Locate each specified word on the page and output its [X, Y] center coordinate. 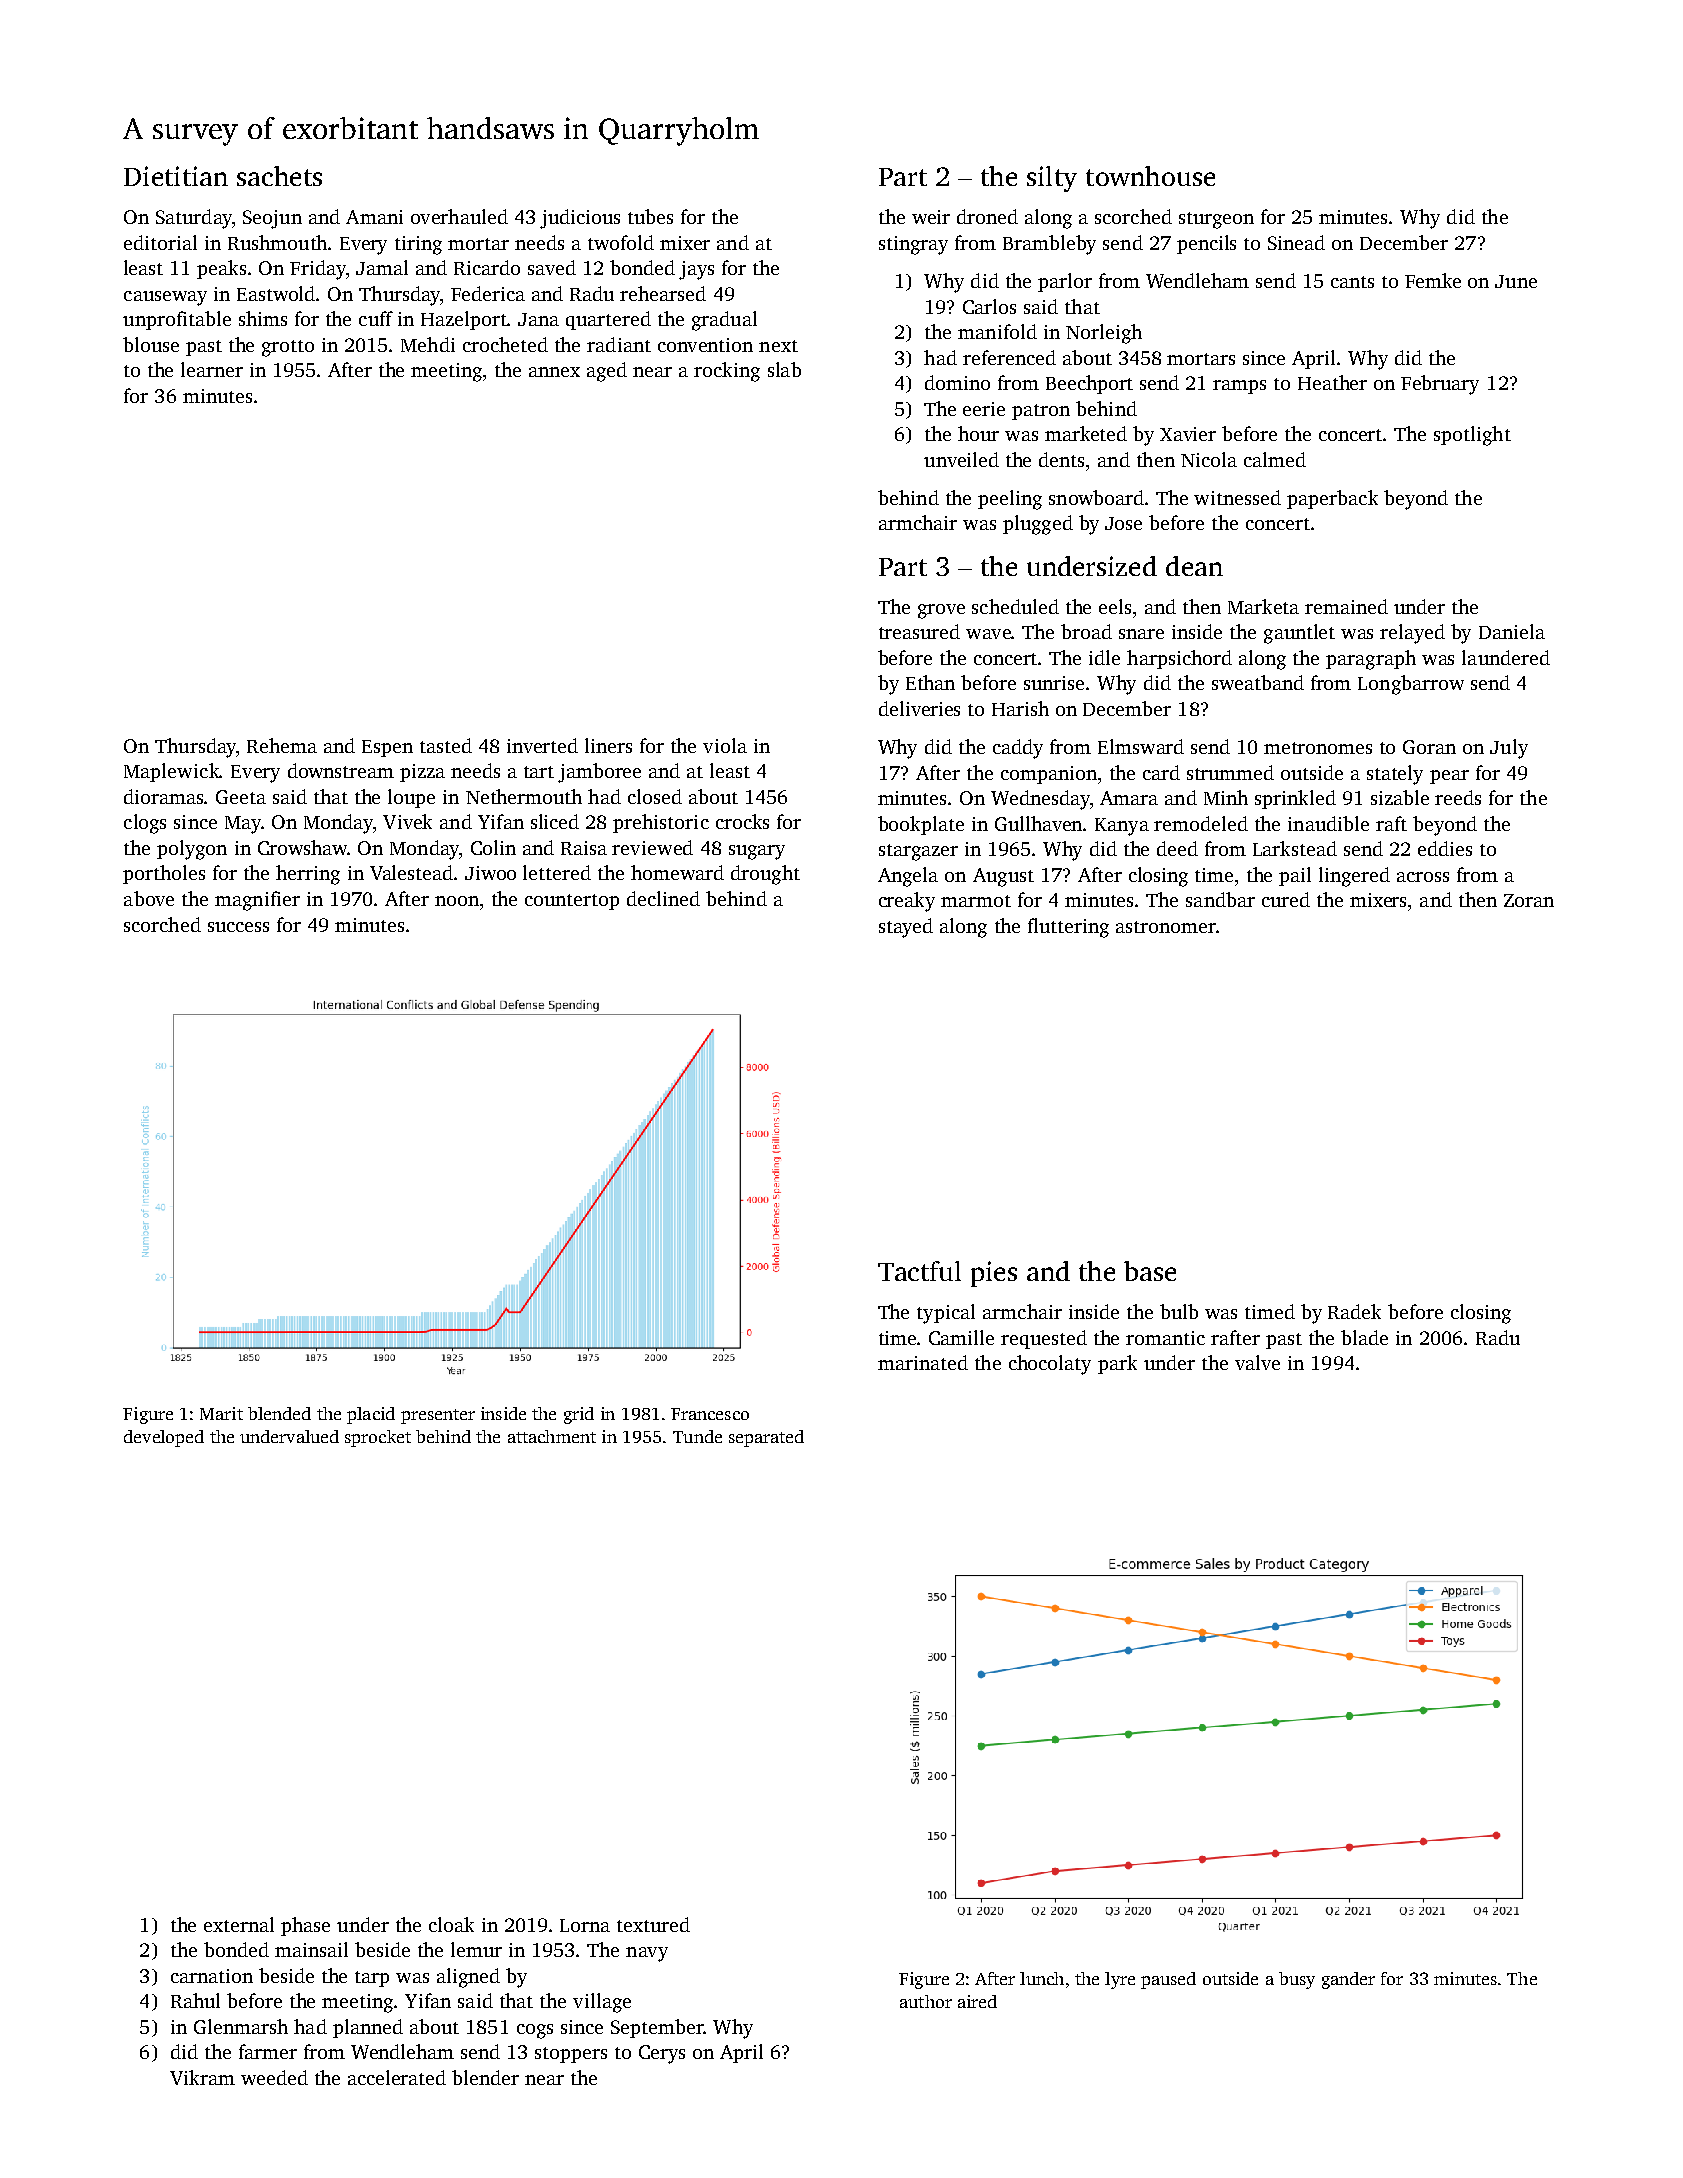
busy [1297, 1980]
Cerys [662, 2054]
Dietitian [176, 176]
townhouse [1150, 176]
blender [485, 2077]
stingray [913, 245]
